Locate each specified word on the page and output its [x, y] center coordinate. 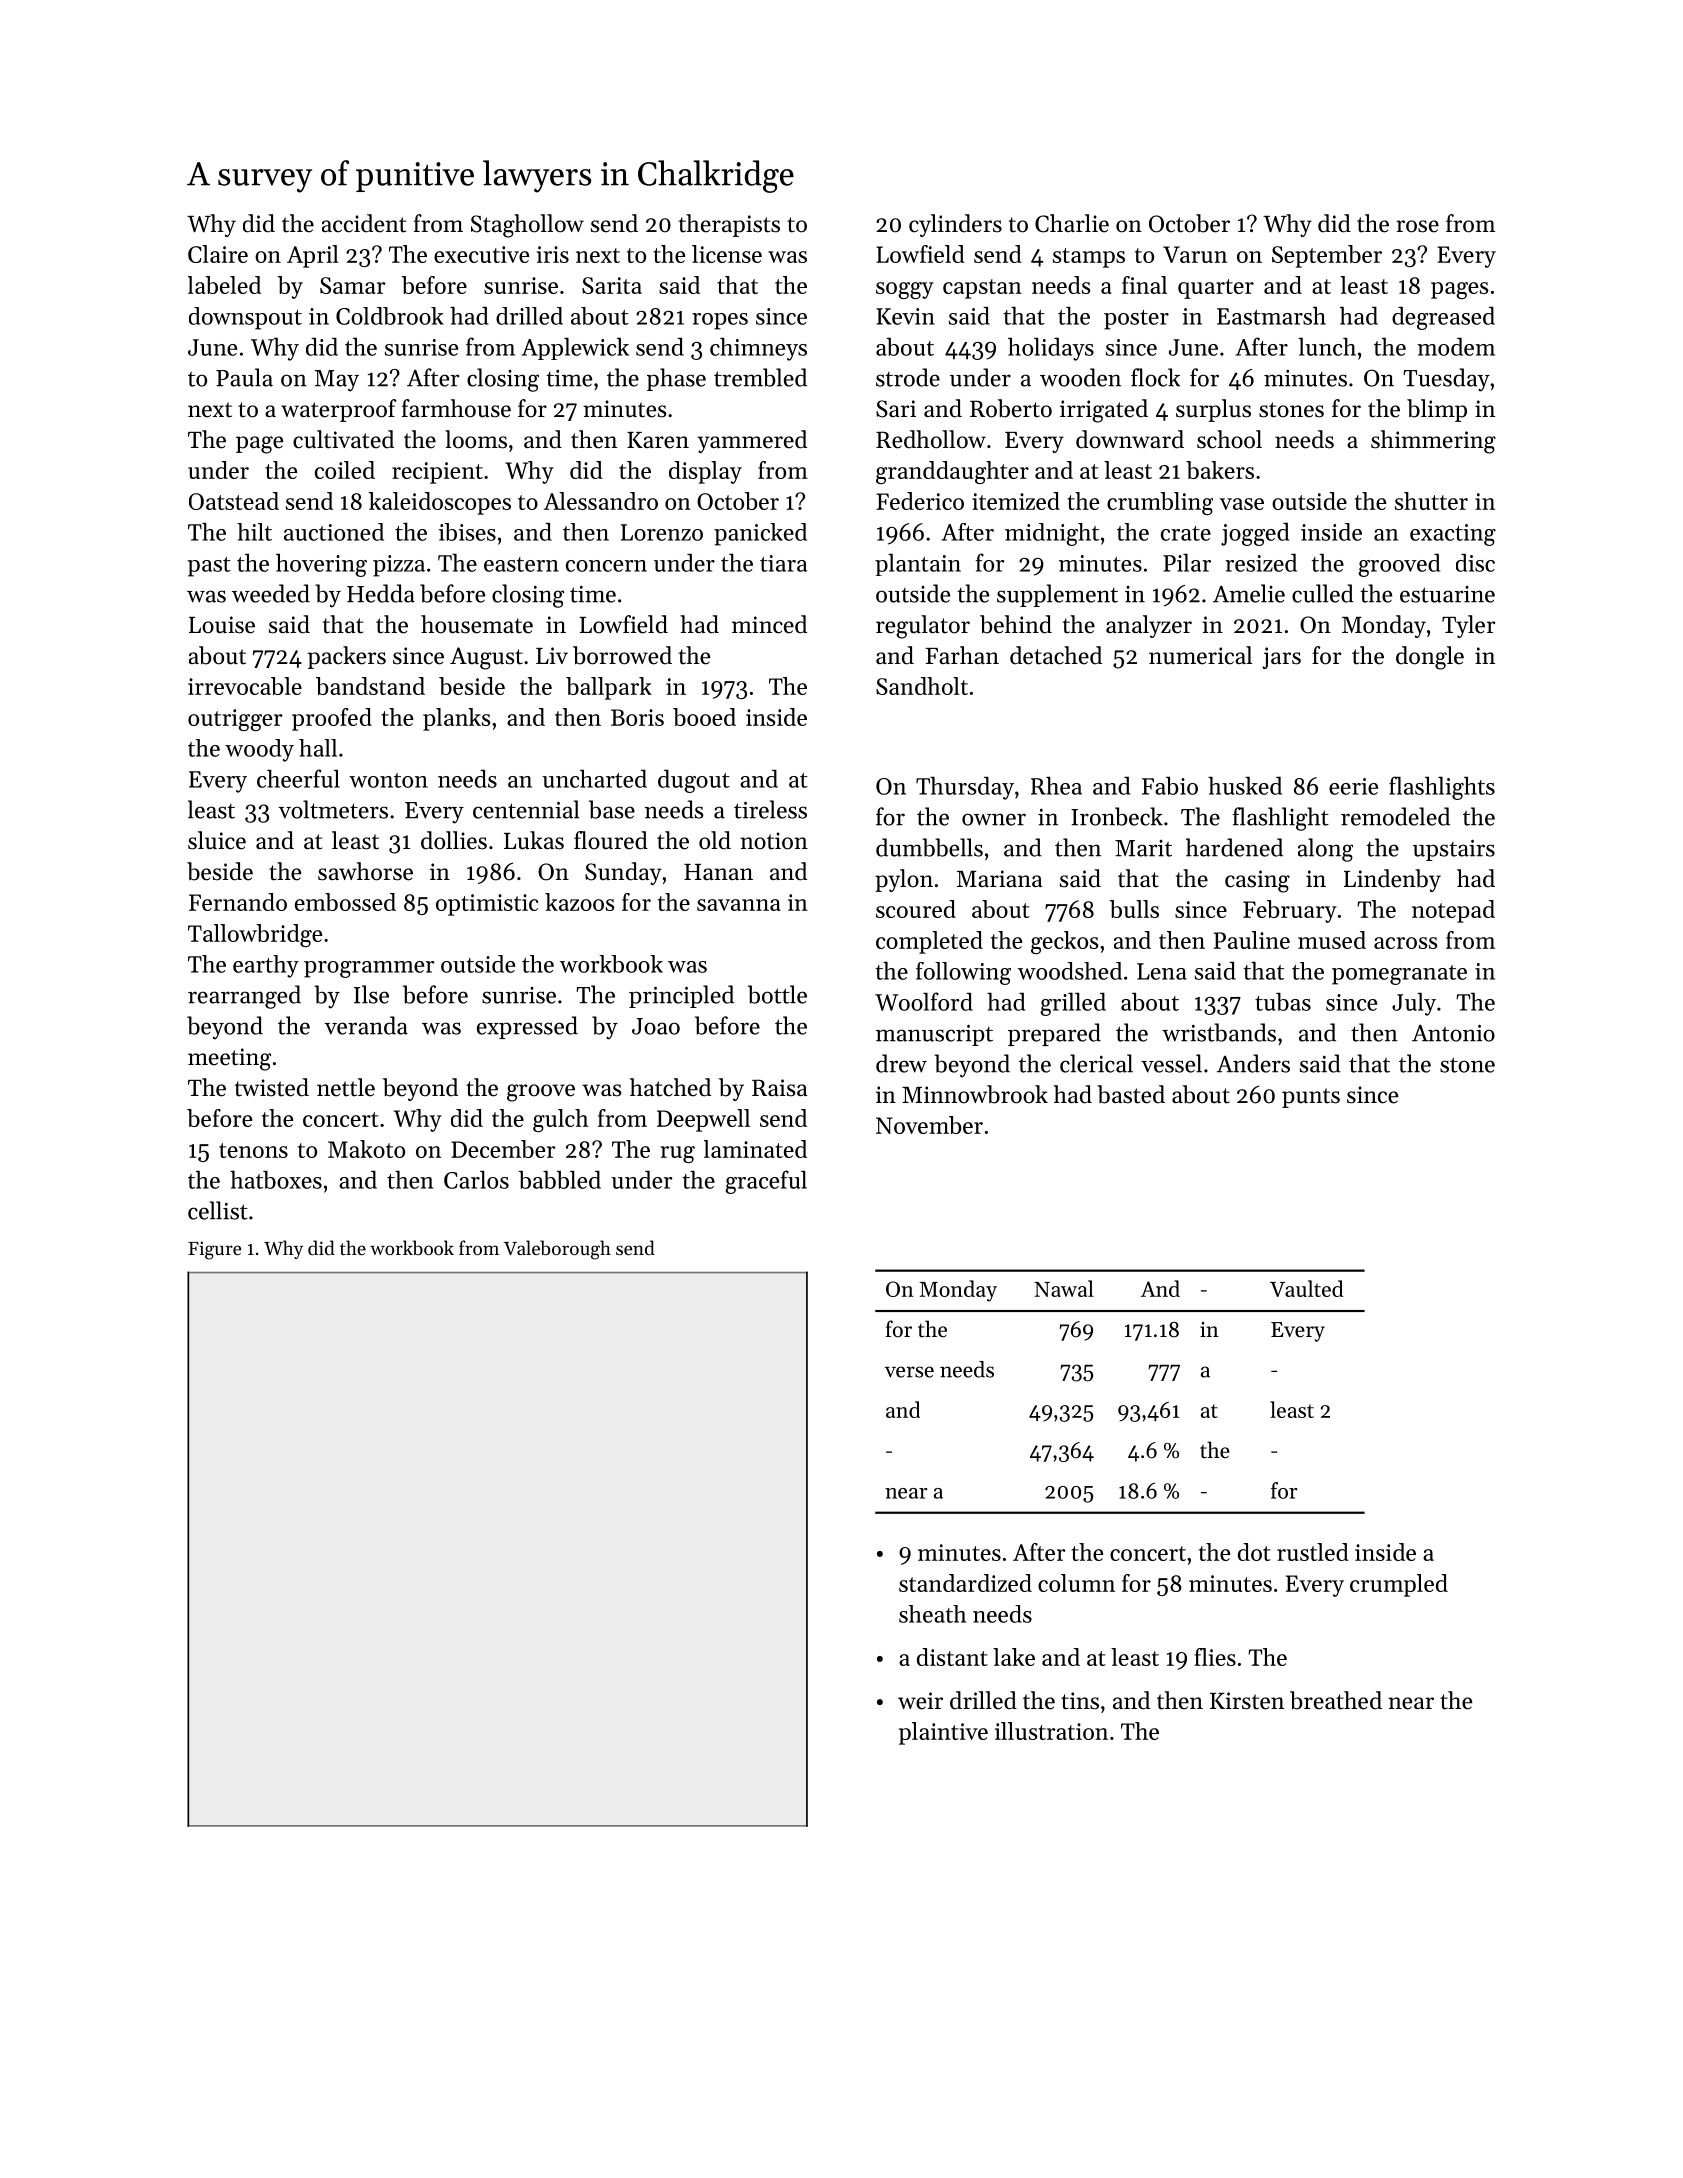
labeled [224, 285]
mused [1332, 940]
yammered [752, 441]
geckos [1065, 942]
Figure [214, 1250]
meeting [229, 1059]
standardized [965, 1583]
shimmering [1433, 442]
